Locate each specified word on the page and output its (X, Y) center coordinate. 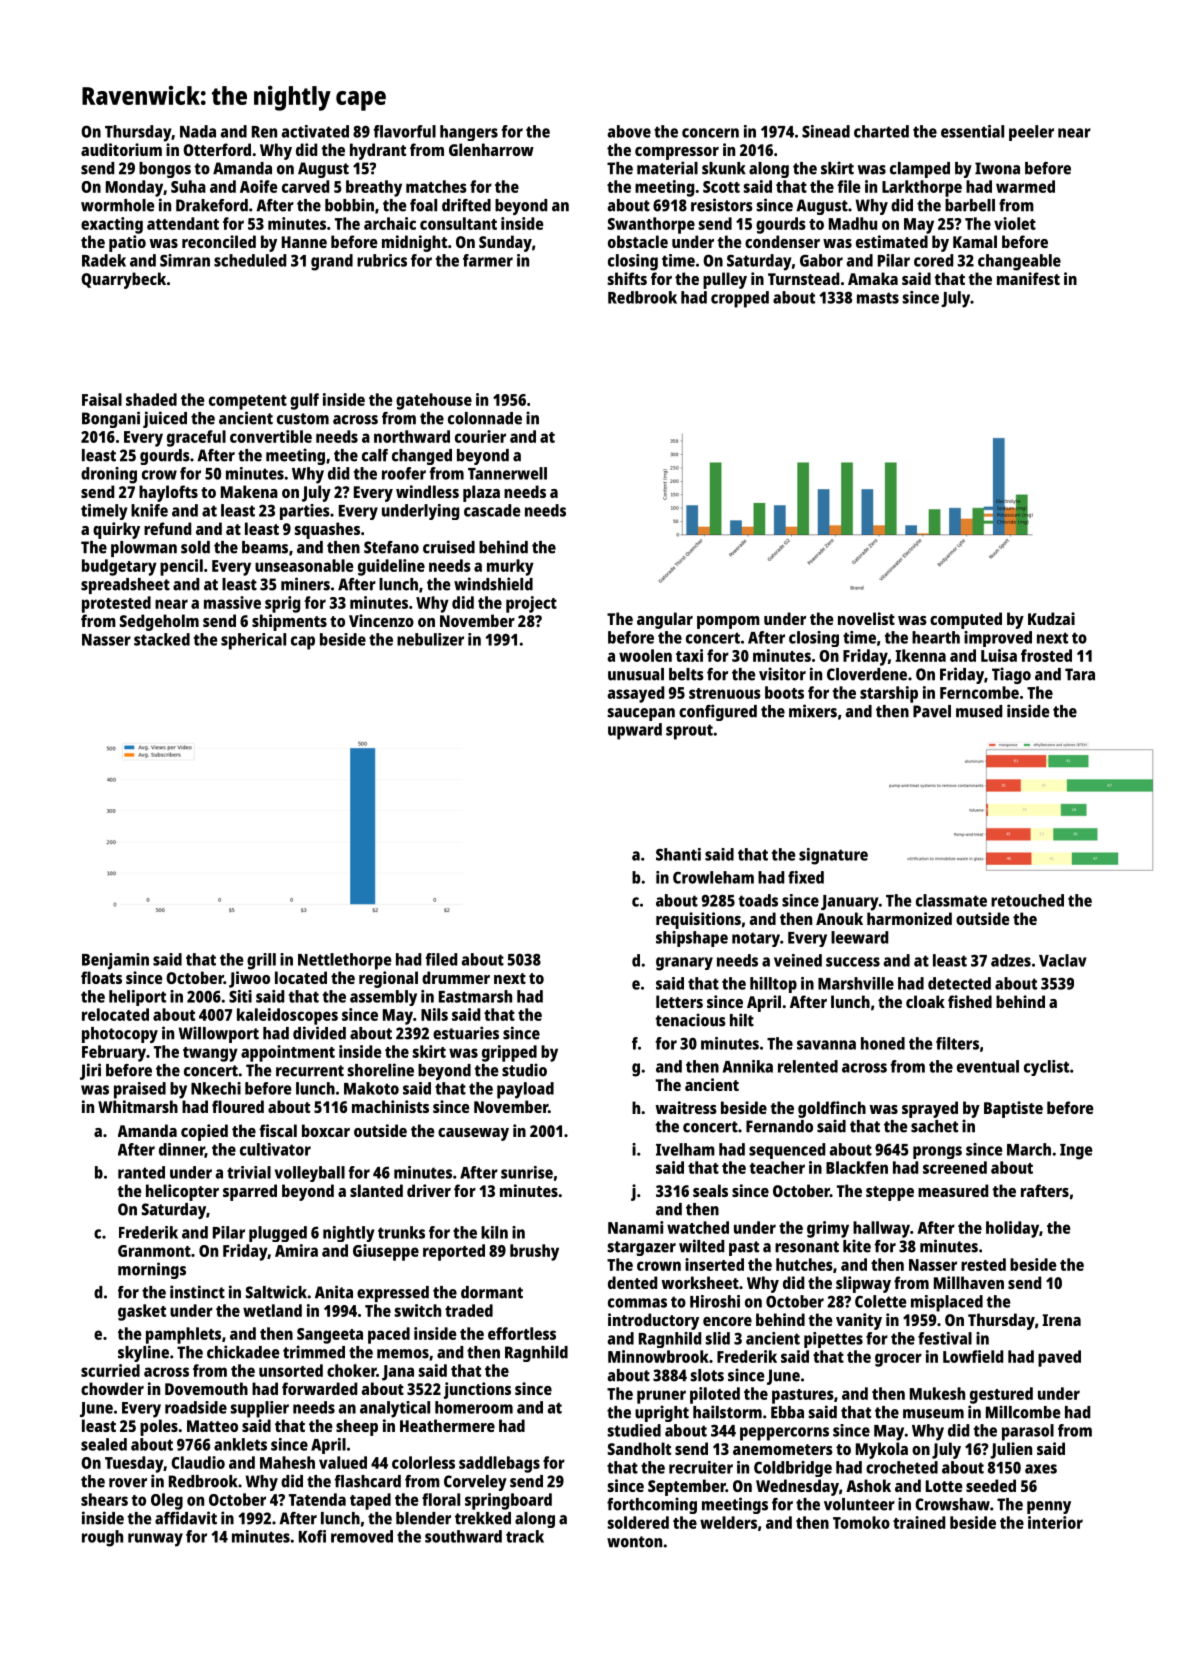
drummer (456, 977)
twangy (210, 1054)
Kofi (312, 1536)
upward (635, 731)
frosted (1046, 655)
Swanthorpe (651, 225)
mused (979, 711)
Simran (185, 260)
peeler (1031, 133)
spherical (253, 641)
